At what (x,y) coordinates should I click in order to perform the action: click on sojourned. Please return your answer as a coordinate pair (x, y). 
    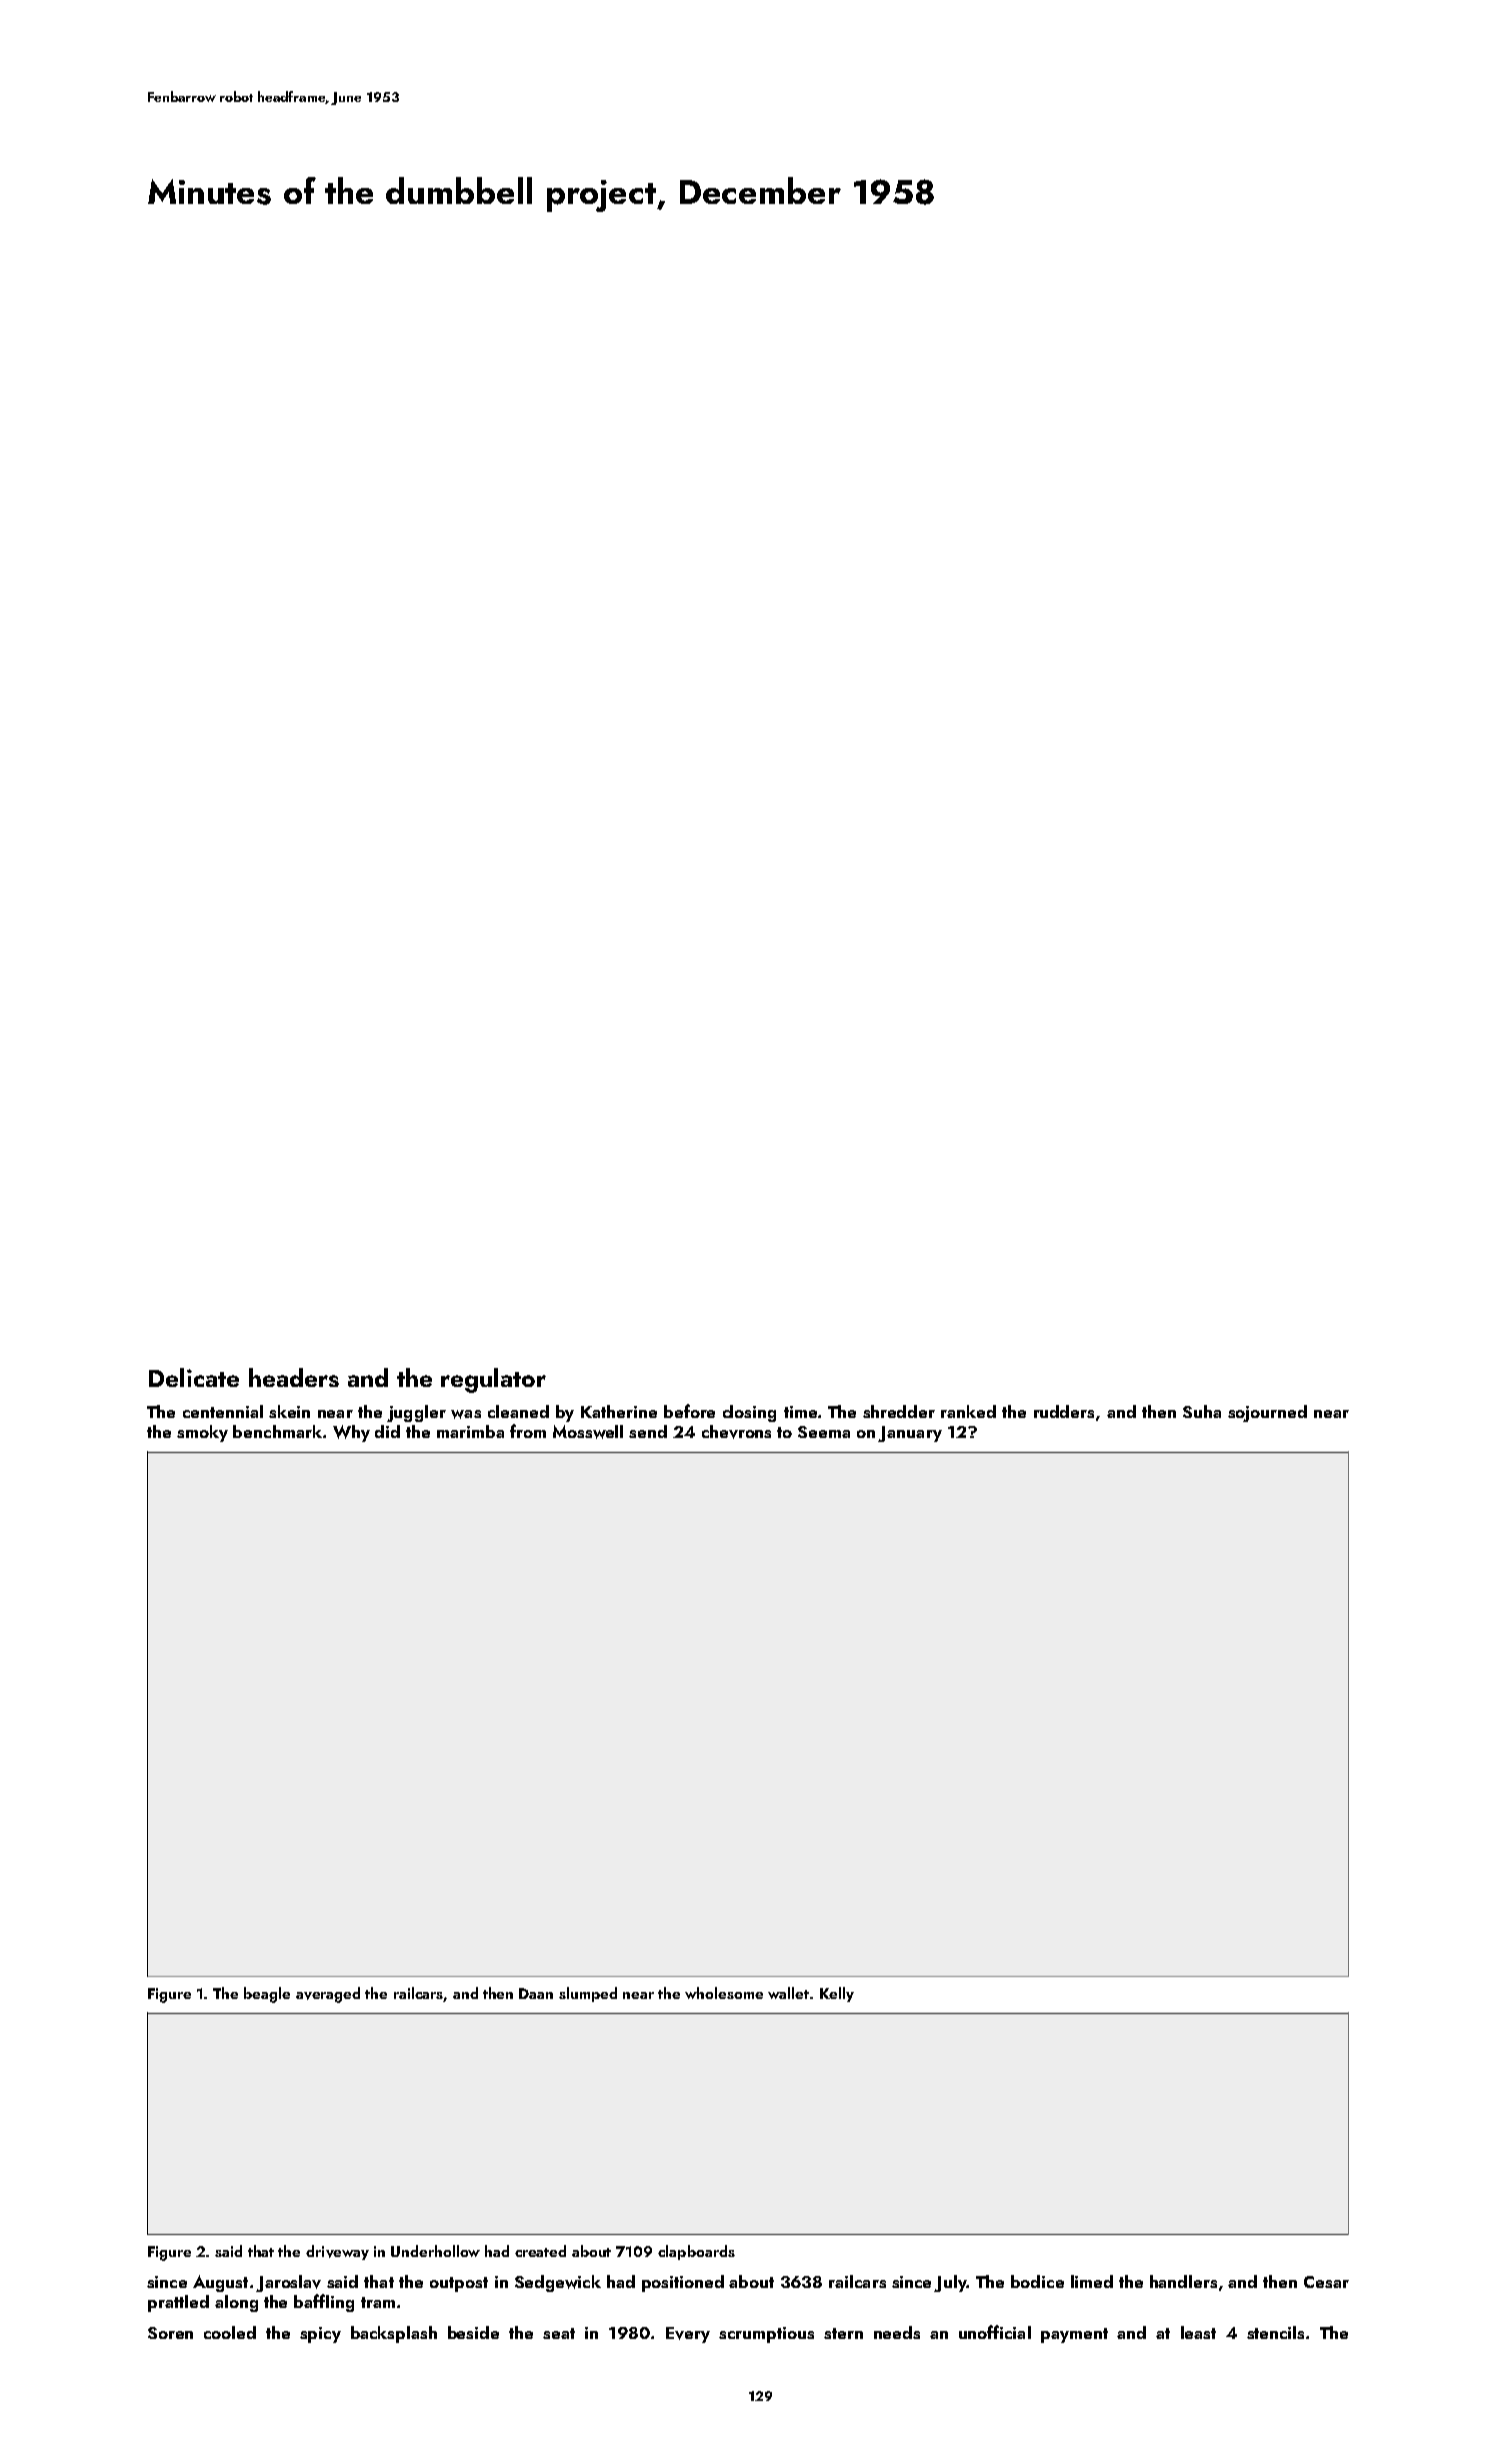
    Looking at the image, I should click on (1267, 1413).
